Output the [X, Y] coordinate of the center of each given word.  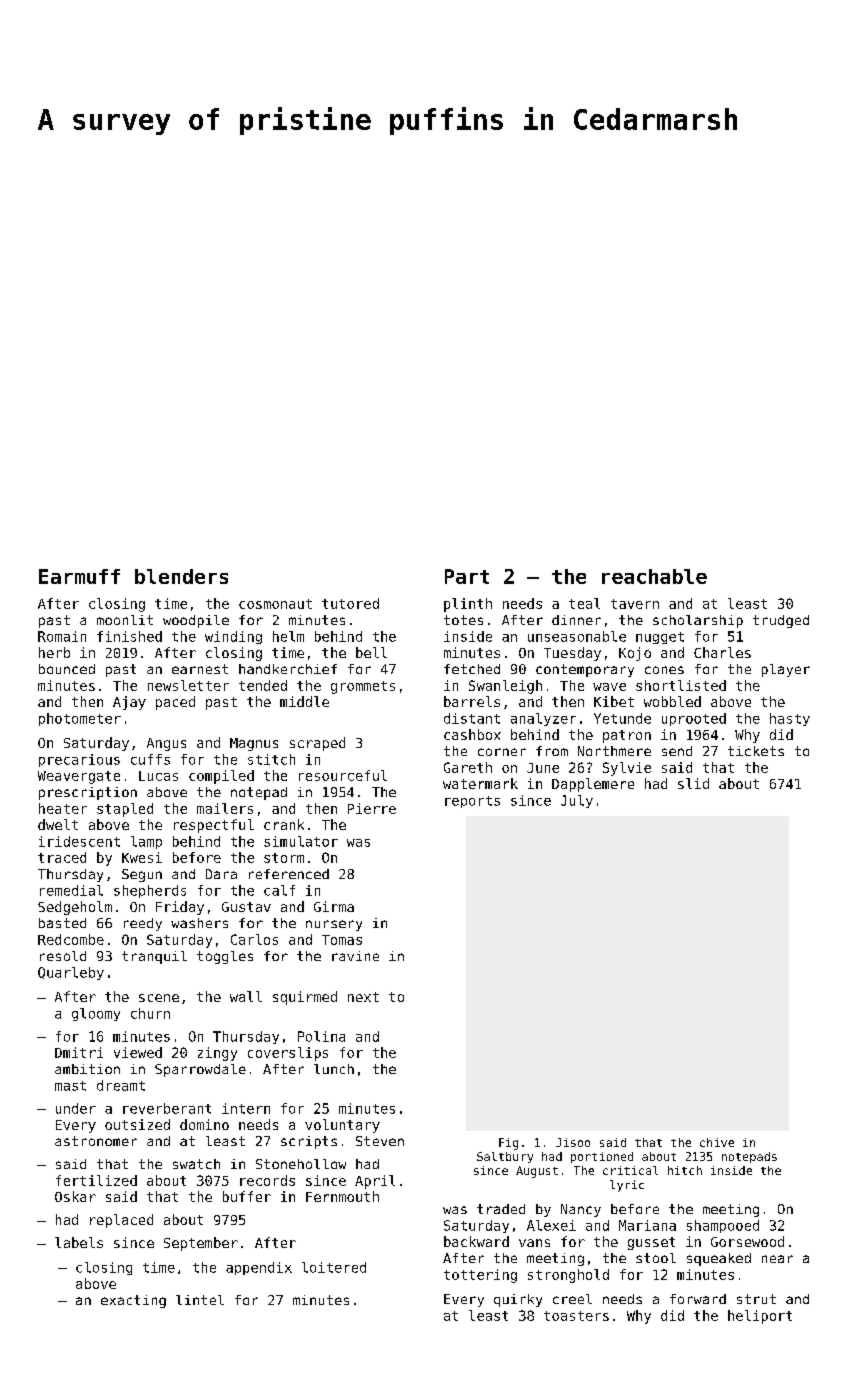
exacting [133, 1301]
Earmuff [79, 576]
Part [467, 576]
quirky [518, 1300]
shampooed [723, 1226]
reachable [654, 576]
